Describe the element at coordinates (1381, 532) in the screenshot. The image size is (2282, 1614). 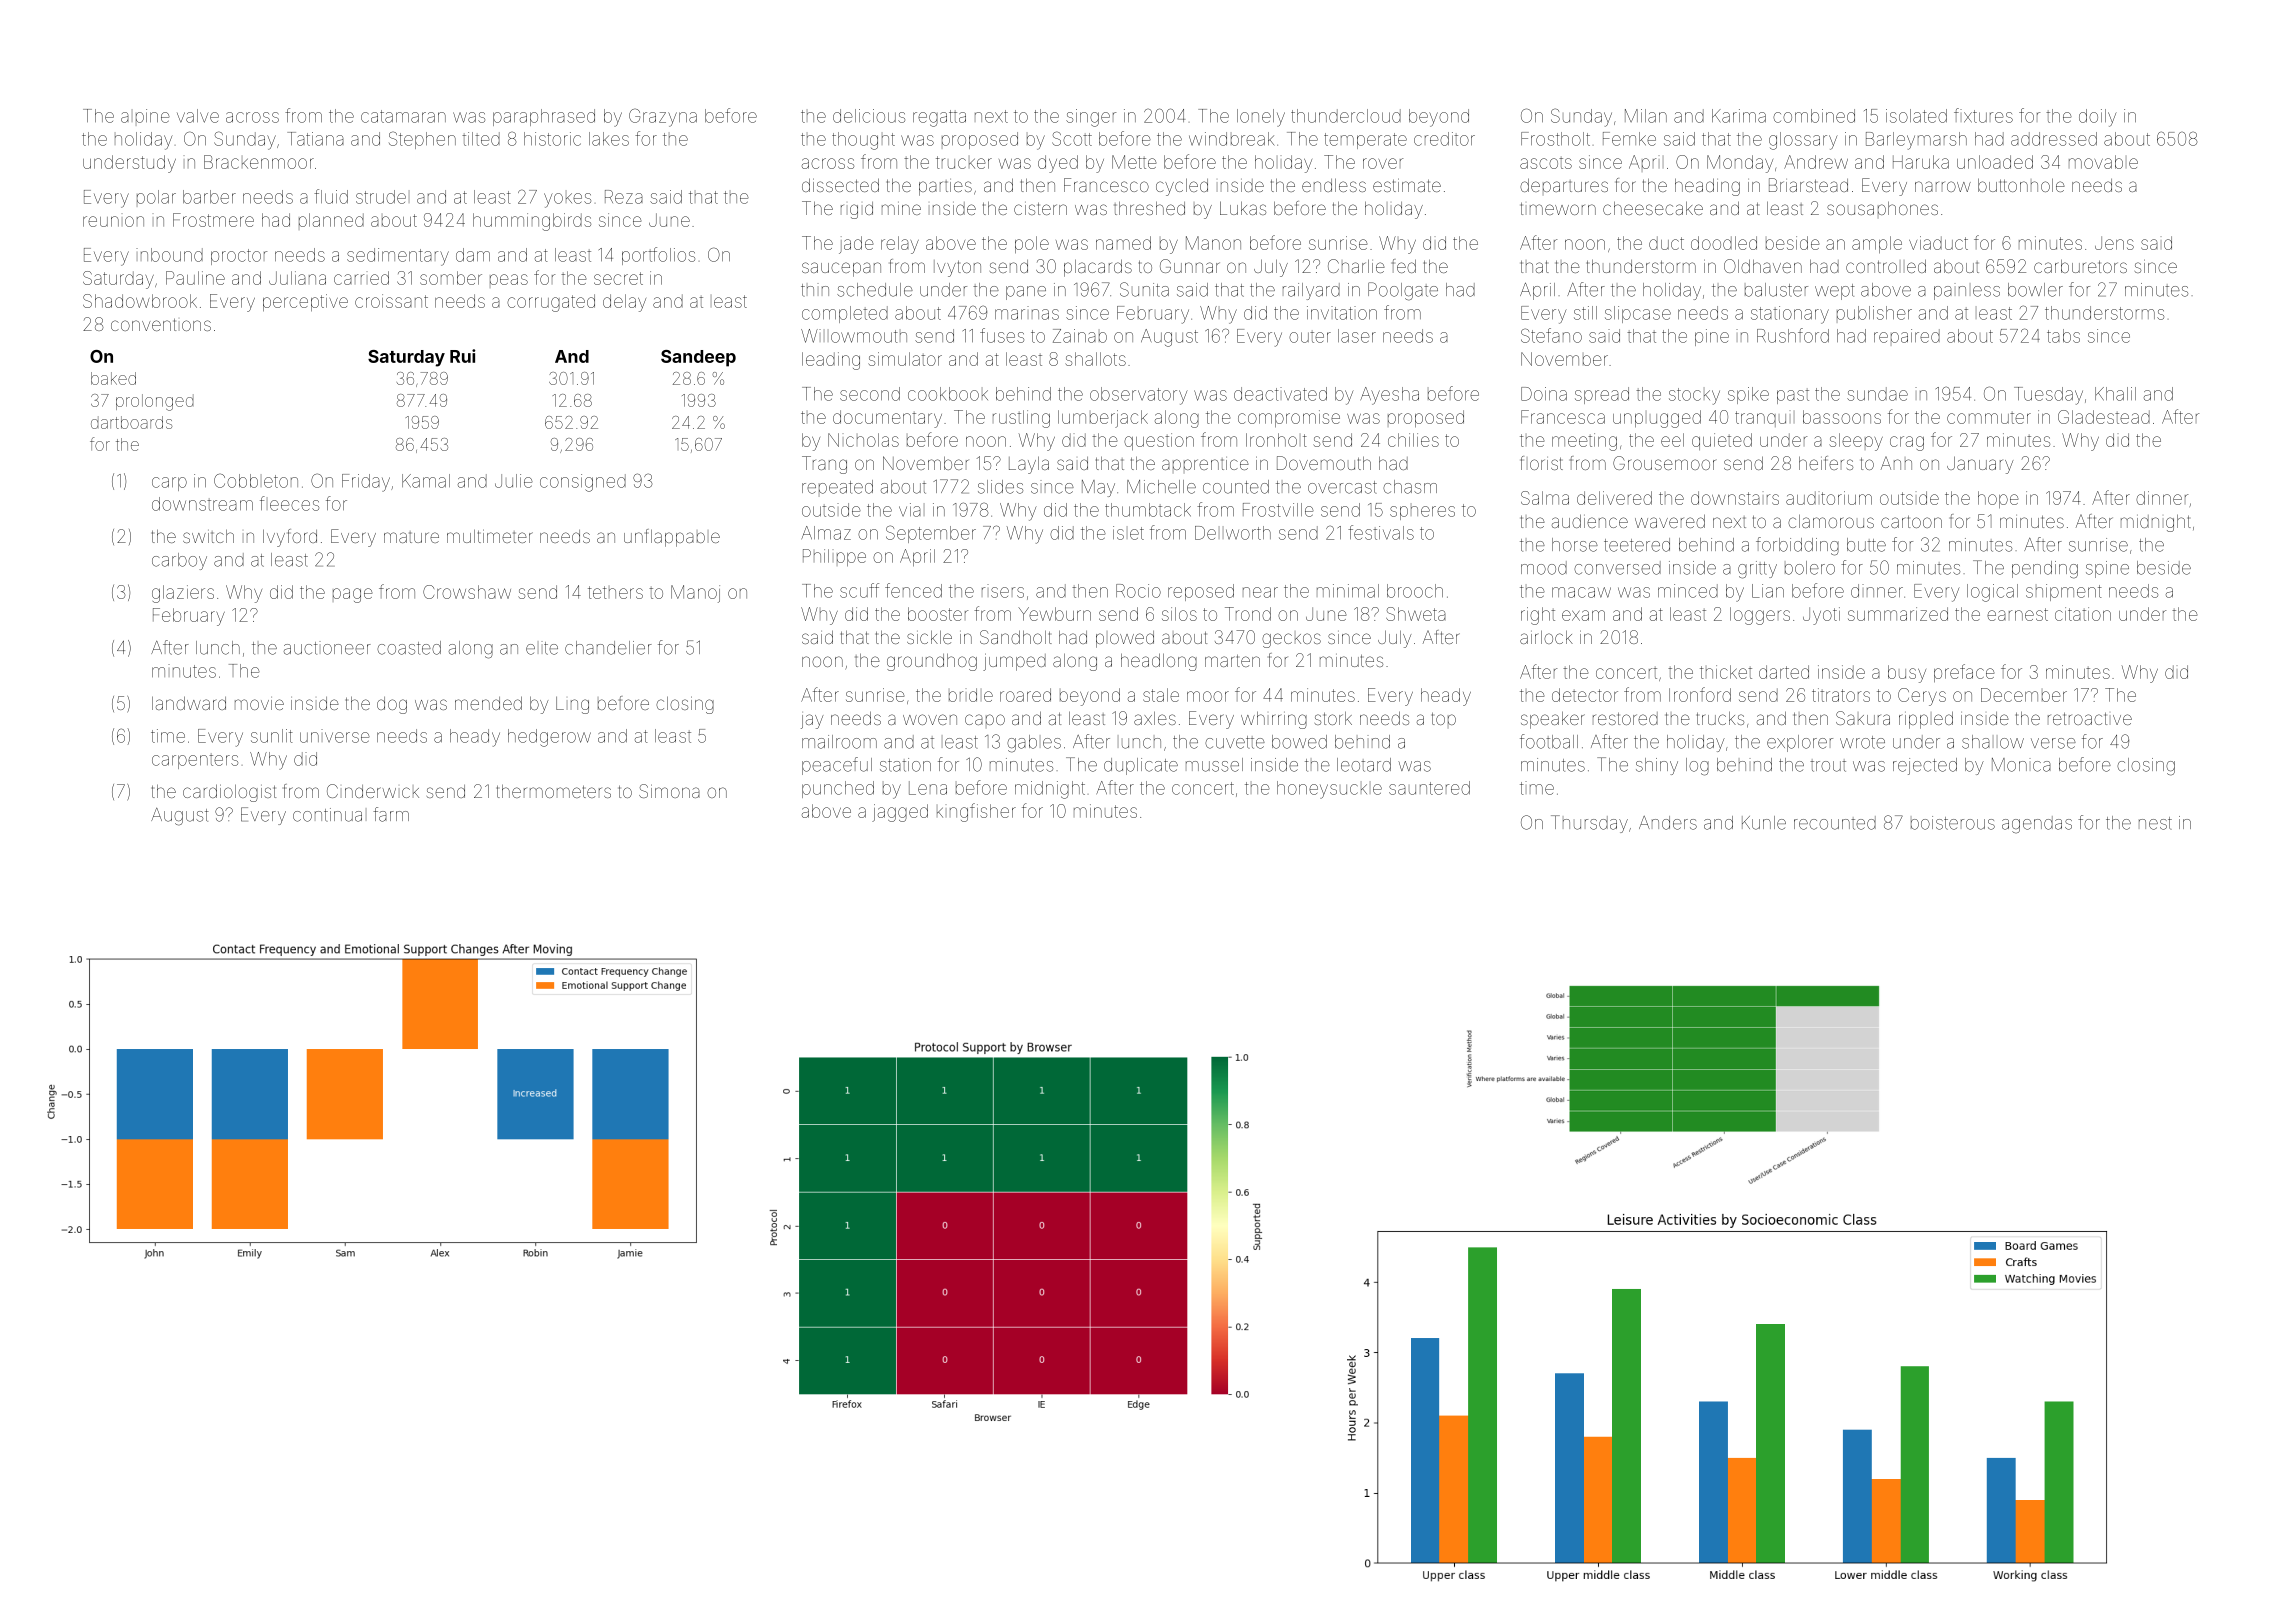
I see `festivals` at that location.
